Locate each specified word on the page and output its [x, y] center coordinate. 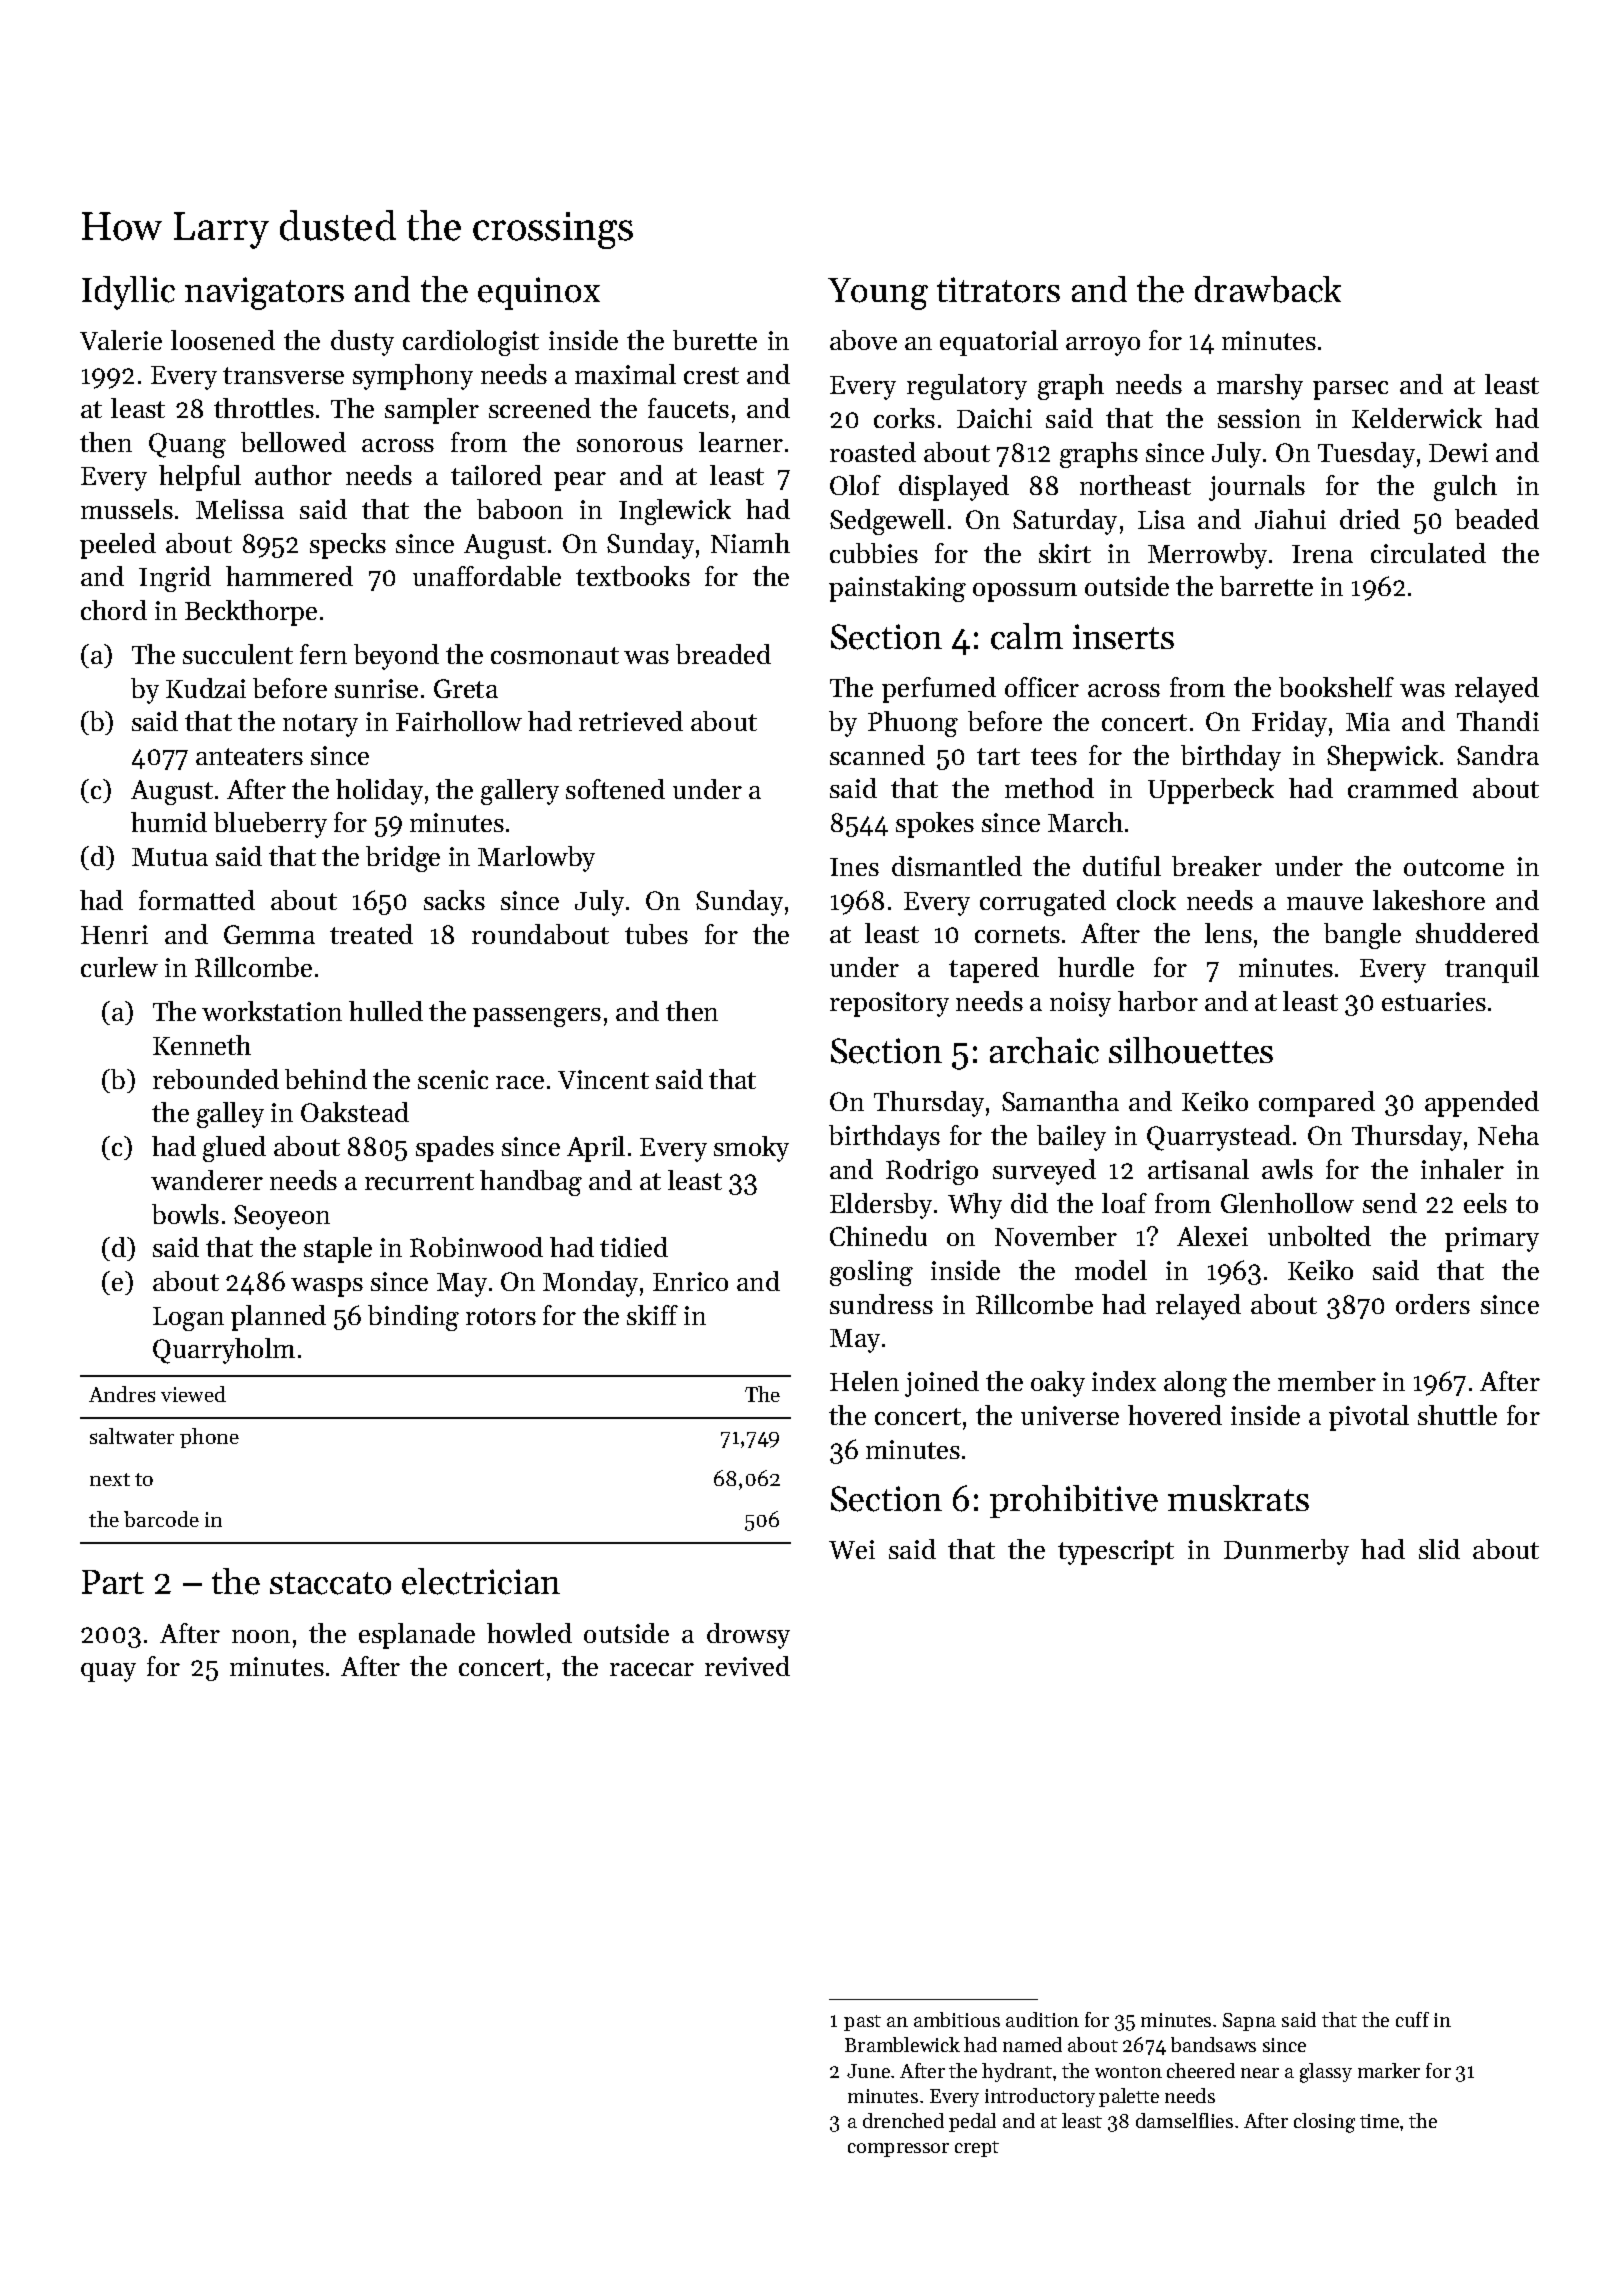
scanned [877, 755]
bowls [185, 1214]
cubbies [874, 553]
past [862, 2023]
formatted [197, 900]
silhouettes [1191, 1050]
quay [108, 1672]
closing [1324, 2123]
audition [1042, 2019]
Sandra [1498, 755]
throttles [264, 408]
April [596, 1149]
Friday [1289, 724]
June [868, 2071]
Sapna [1249, 2022]
